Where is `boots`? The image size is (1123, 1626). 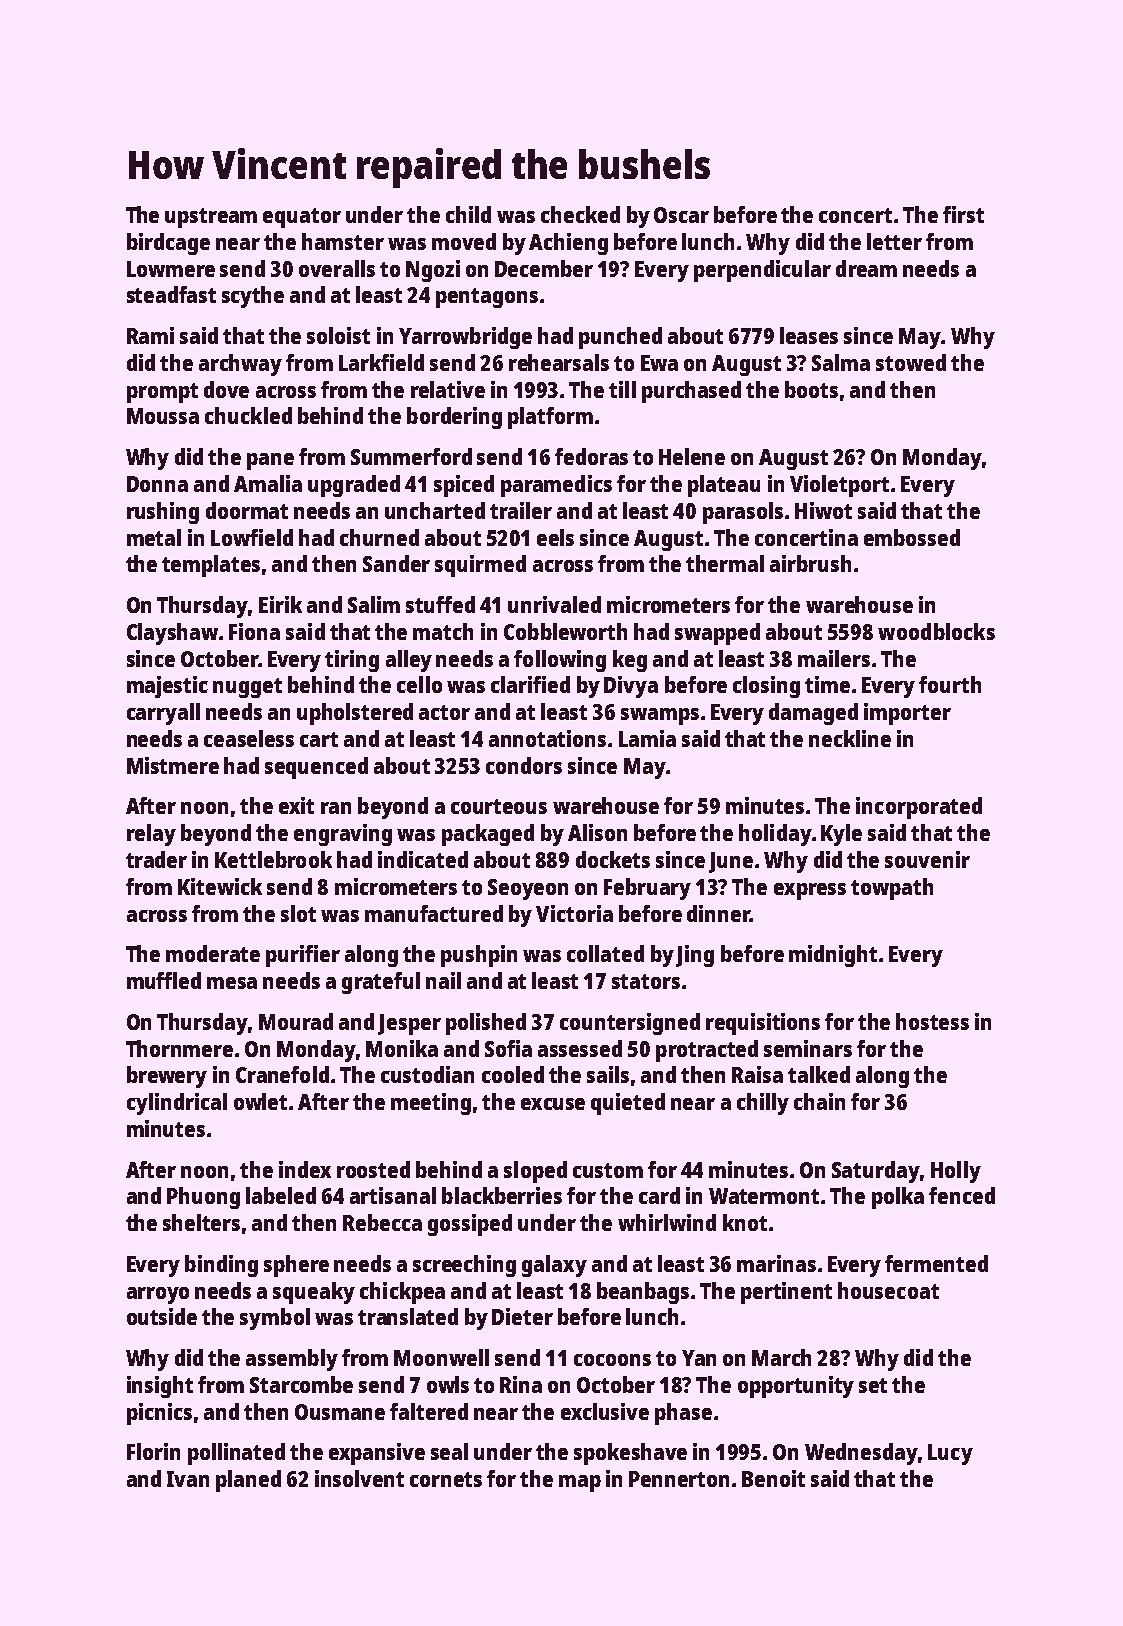
boots is located at coordinates (811, 389).
